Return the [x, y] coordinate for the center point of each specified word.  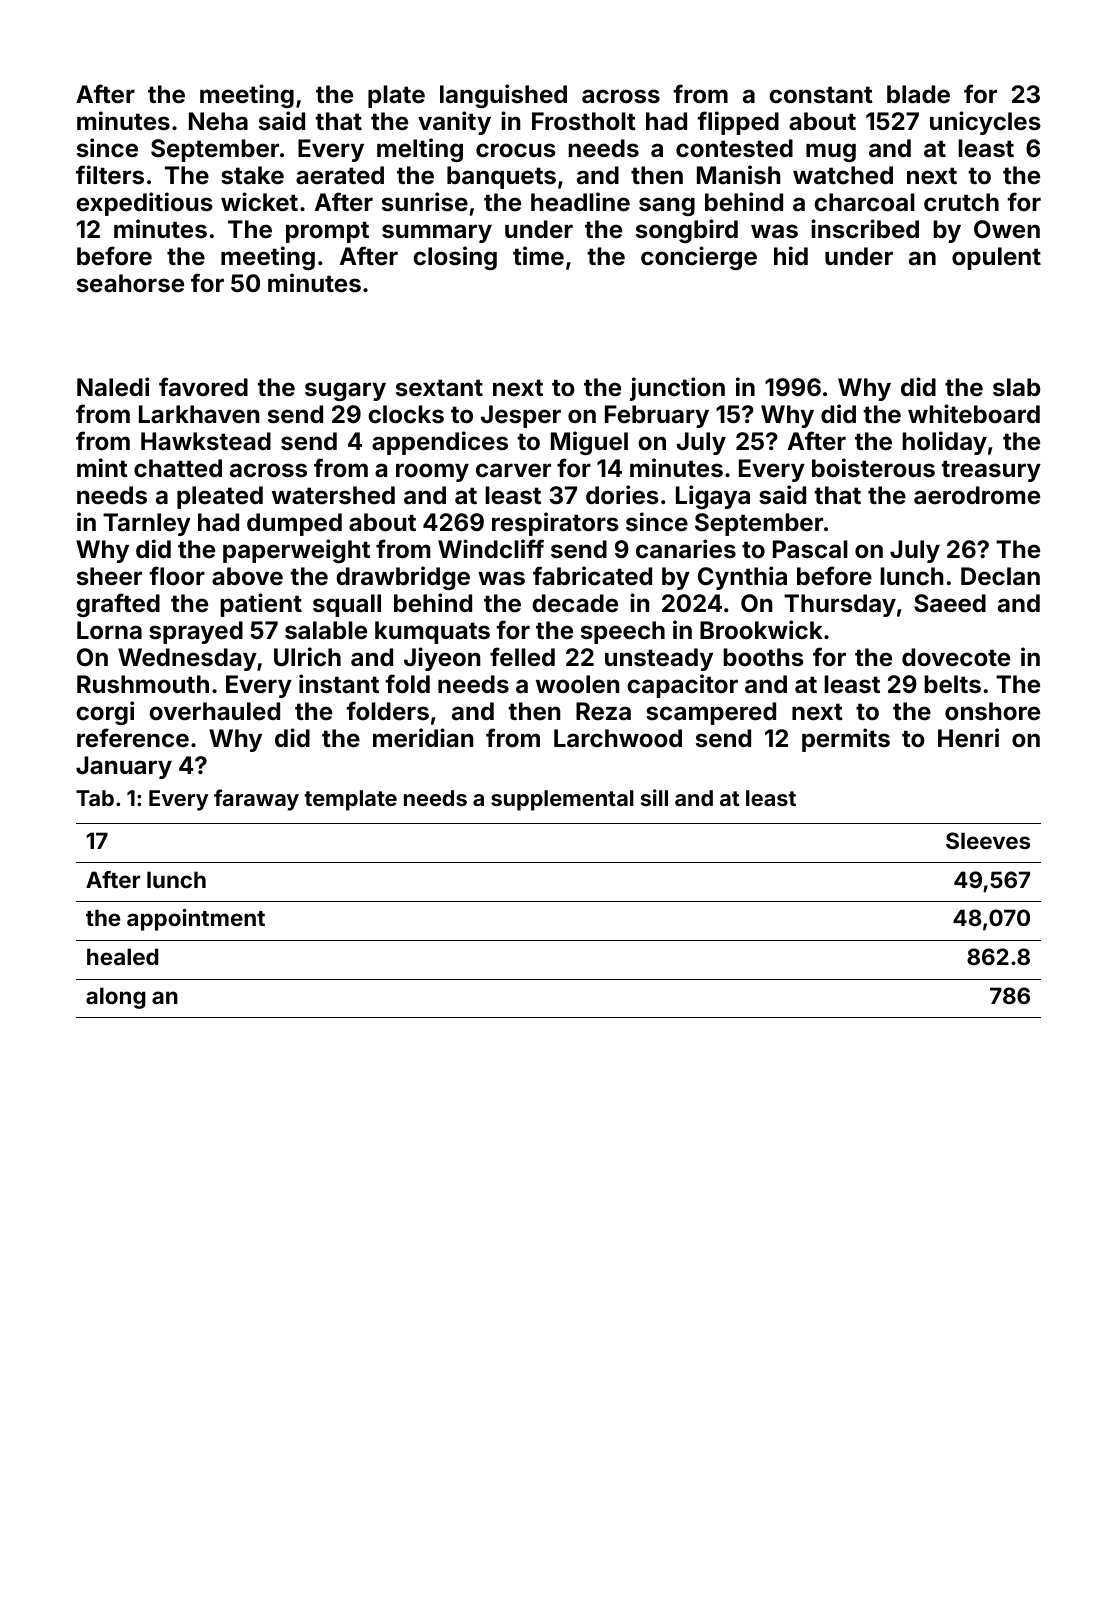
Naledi [113, 387]
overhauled [214, 711]
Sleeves [988, 840]
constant [821, 95]
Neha [218, 121]
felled [522, 657]
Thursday [840, 605]
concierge [699, 258]
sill [654, 797]
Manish [738, 175]
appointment [196, 920]
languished [503, 96]
